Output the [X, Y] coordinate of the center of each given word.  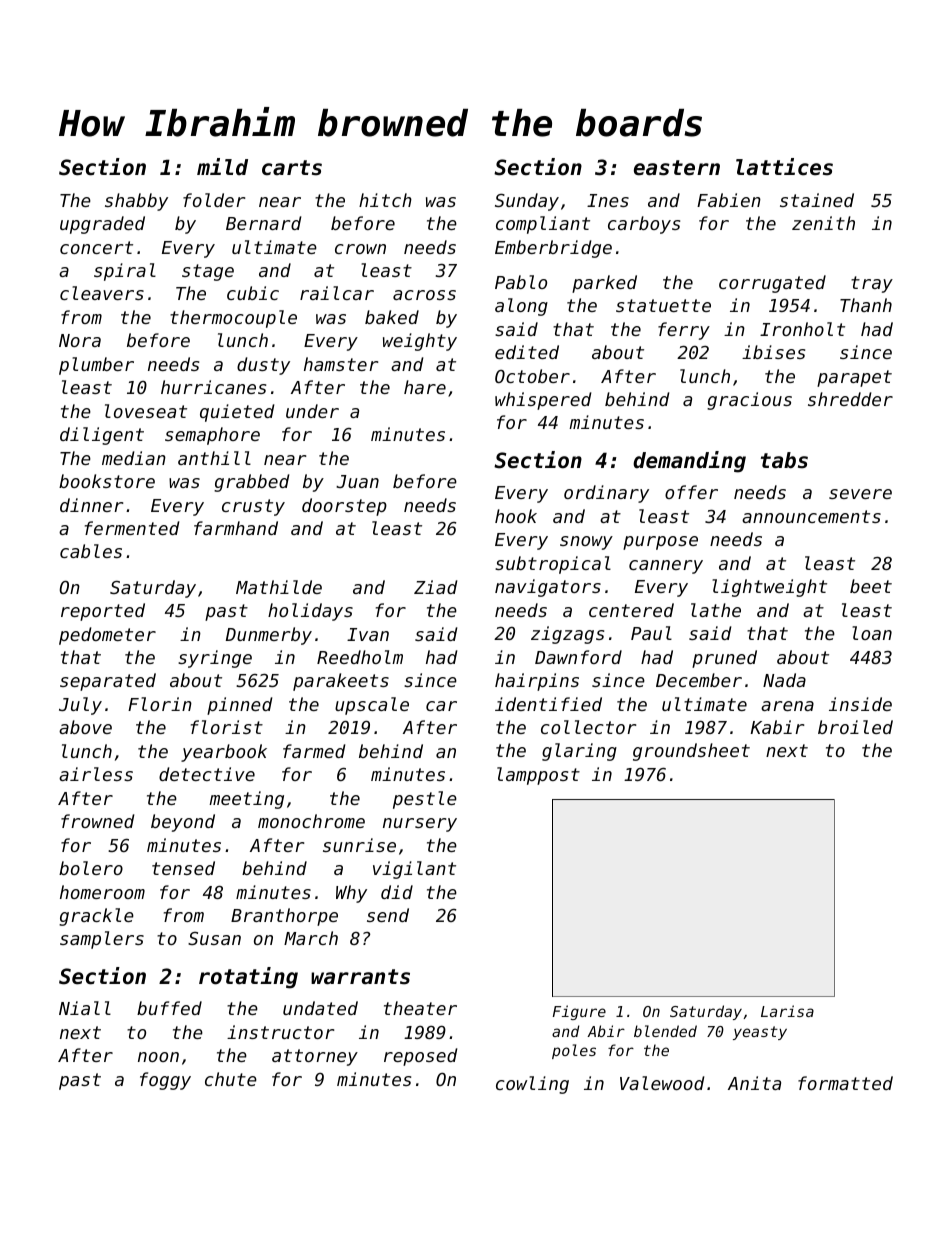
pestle [425, 800]
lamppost [538, 776]
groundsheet [691, 752]
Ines [608, 200]
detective [207, 774]
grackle [96, 917]
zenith [823, 223]
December [699, 680]
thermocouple [233, 319]
